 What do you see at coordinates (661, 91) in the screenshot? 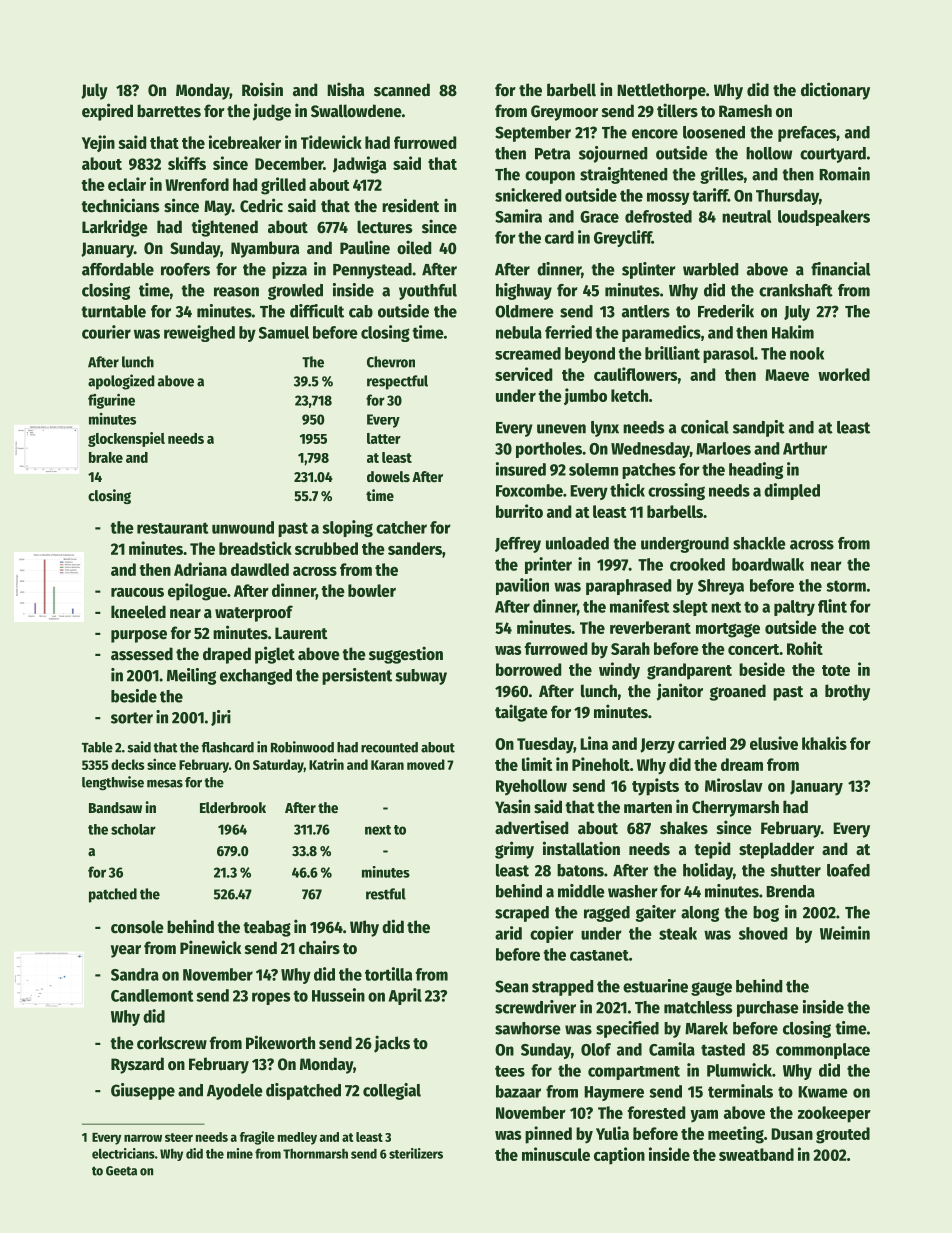
I see `Nettlethorpe` at bounding box center [661, 91].
